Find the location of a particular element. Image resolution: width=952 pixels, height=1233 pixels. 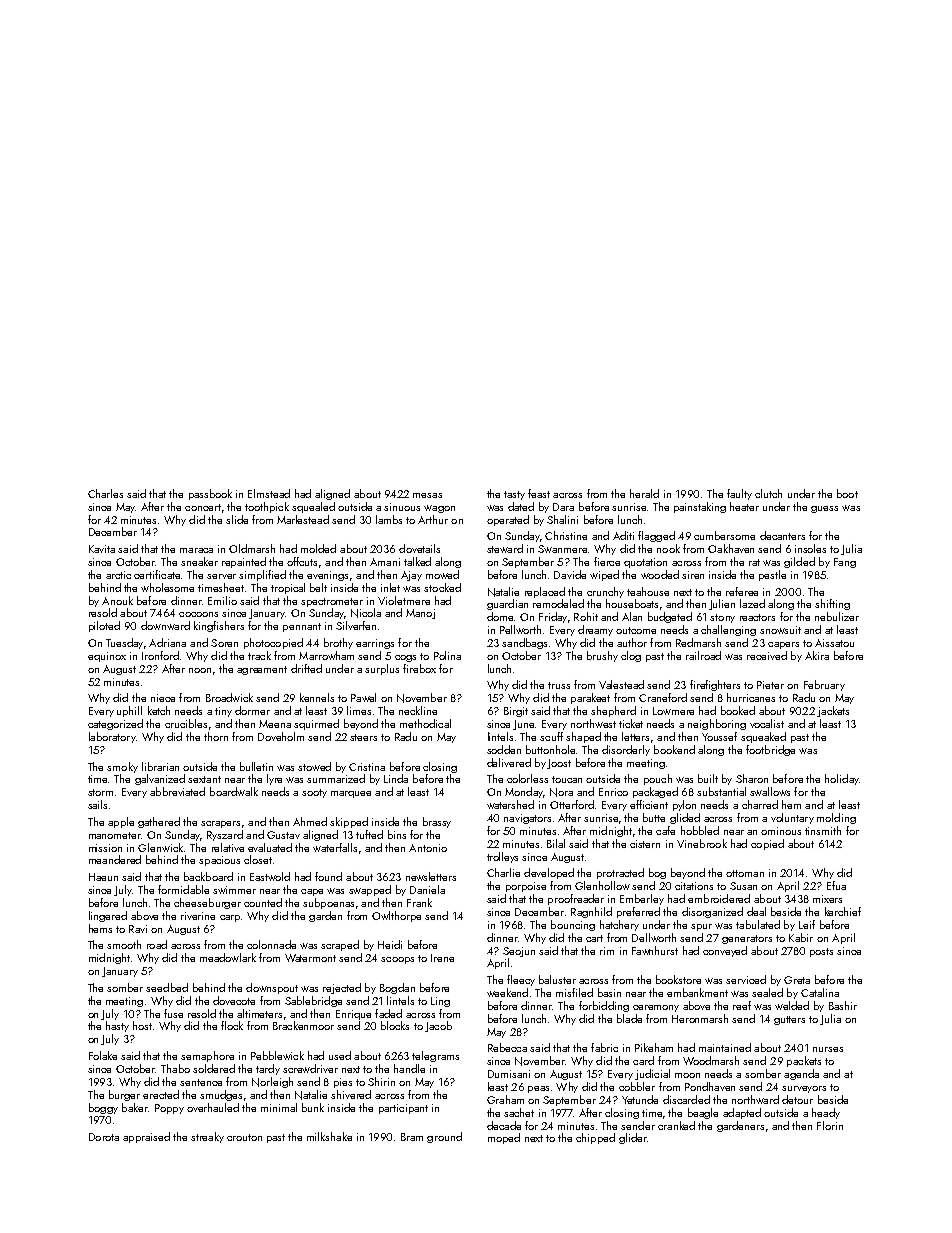

budgeted is located at coordinates (670, 617).
